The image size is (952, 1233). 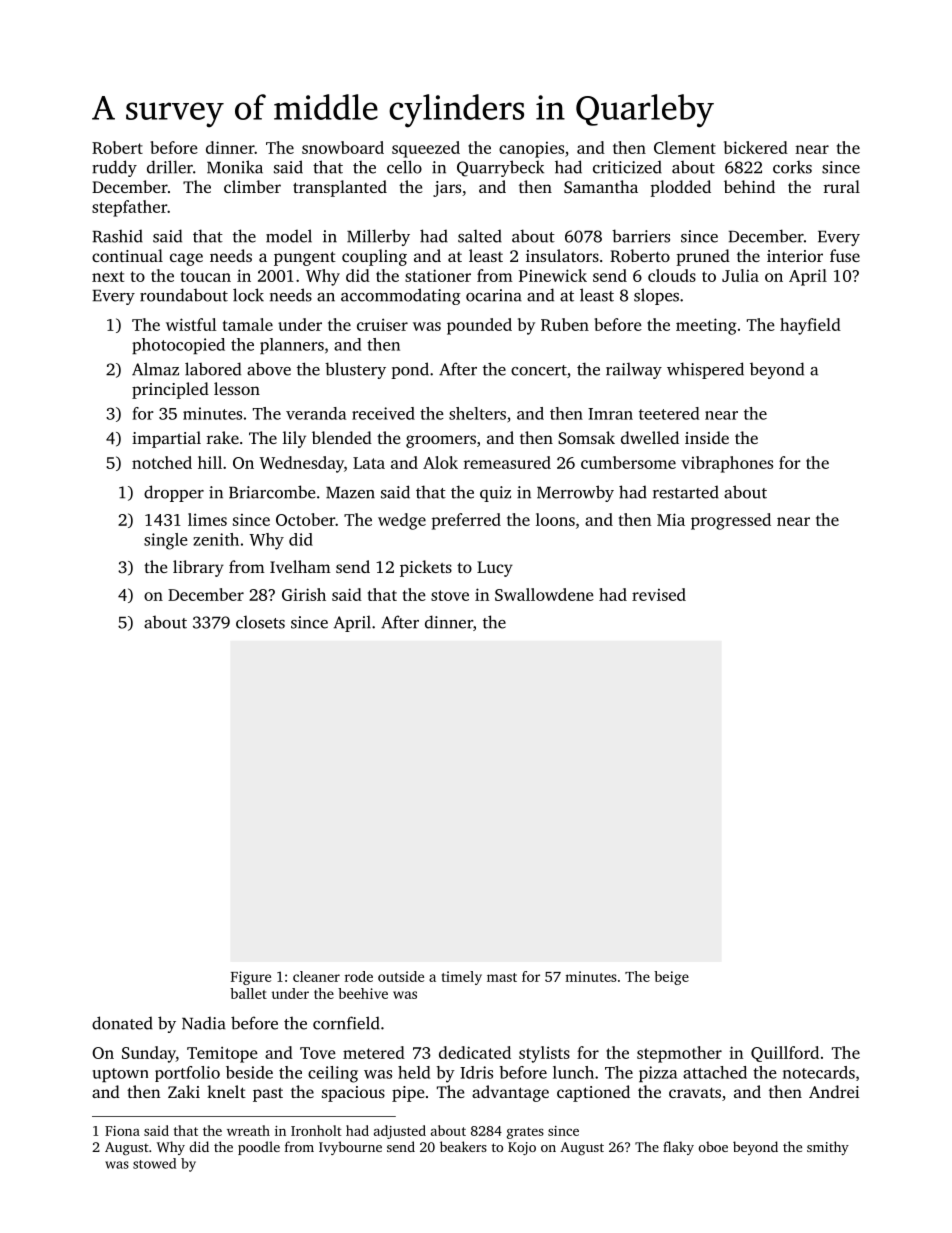 What do you see at coordinates (659, 594) in the screenshot?
I see `revised` at bounding box center [659, 594].
